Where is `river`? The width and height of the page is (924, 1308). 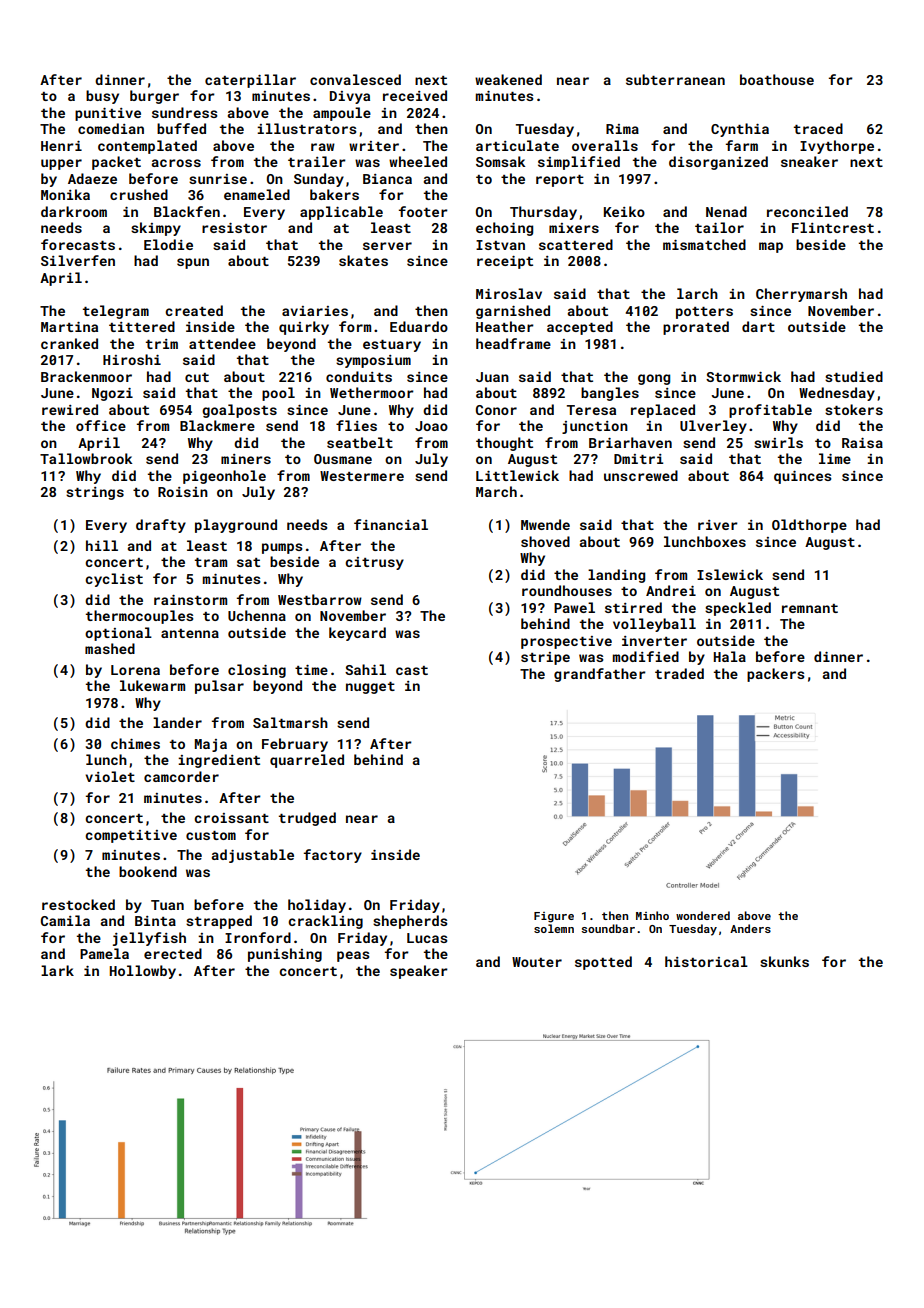 river is located at coordinates (718, 525).
